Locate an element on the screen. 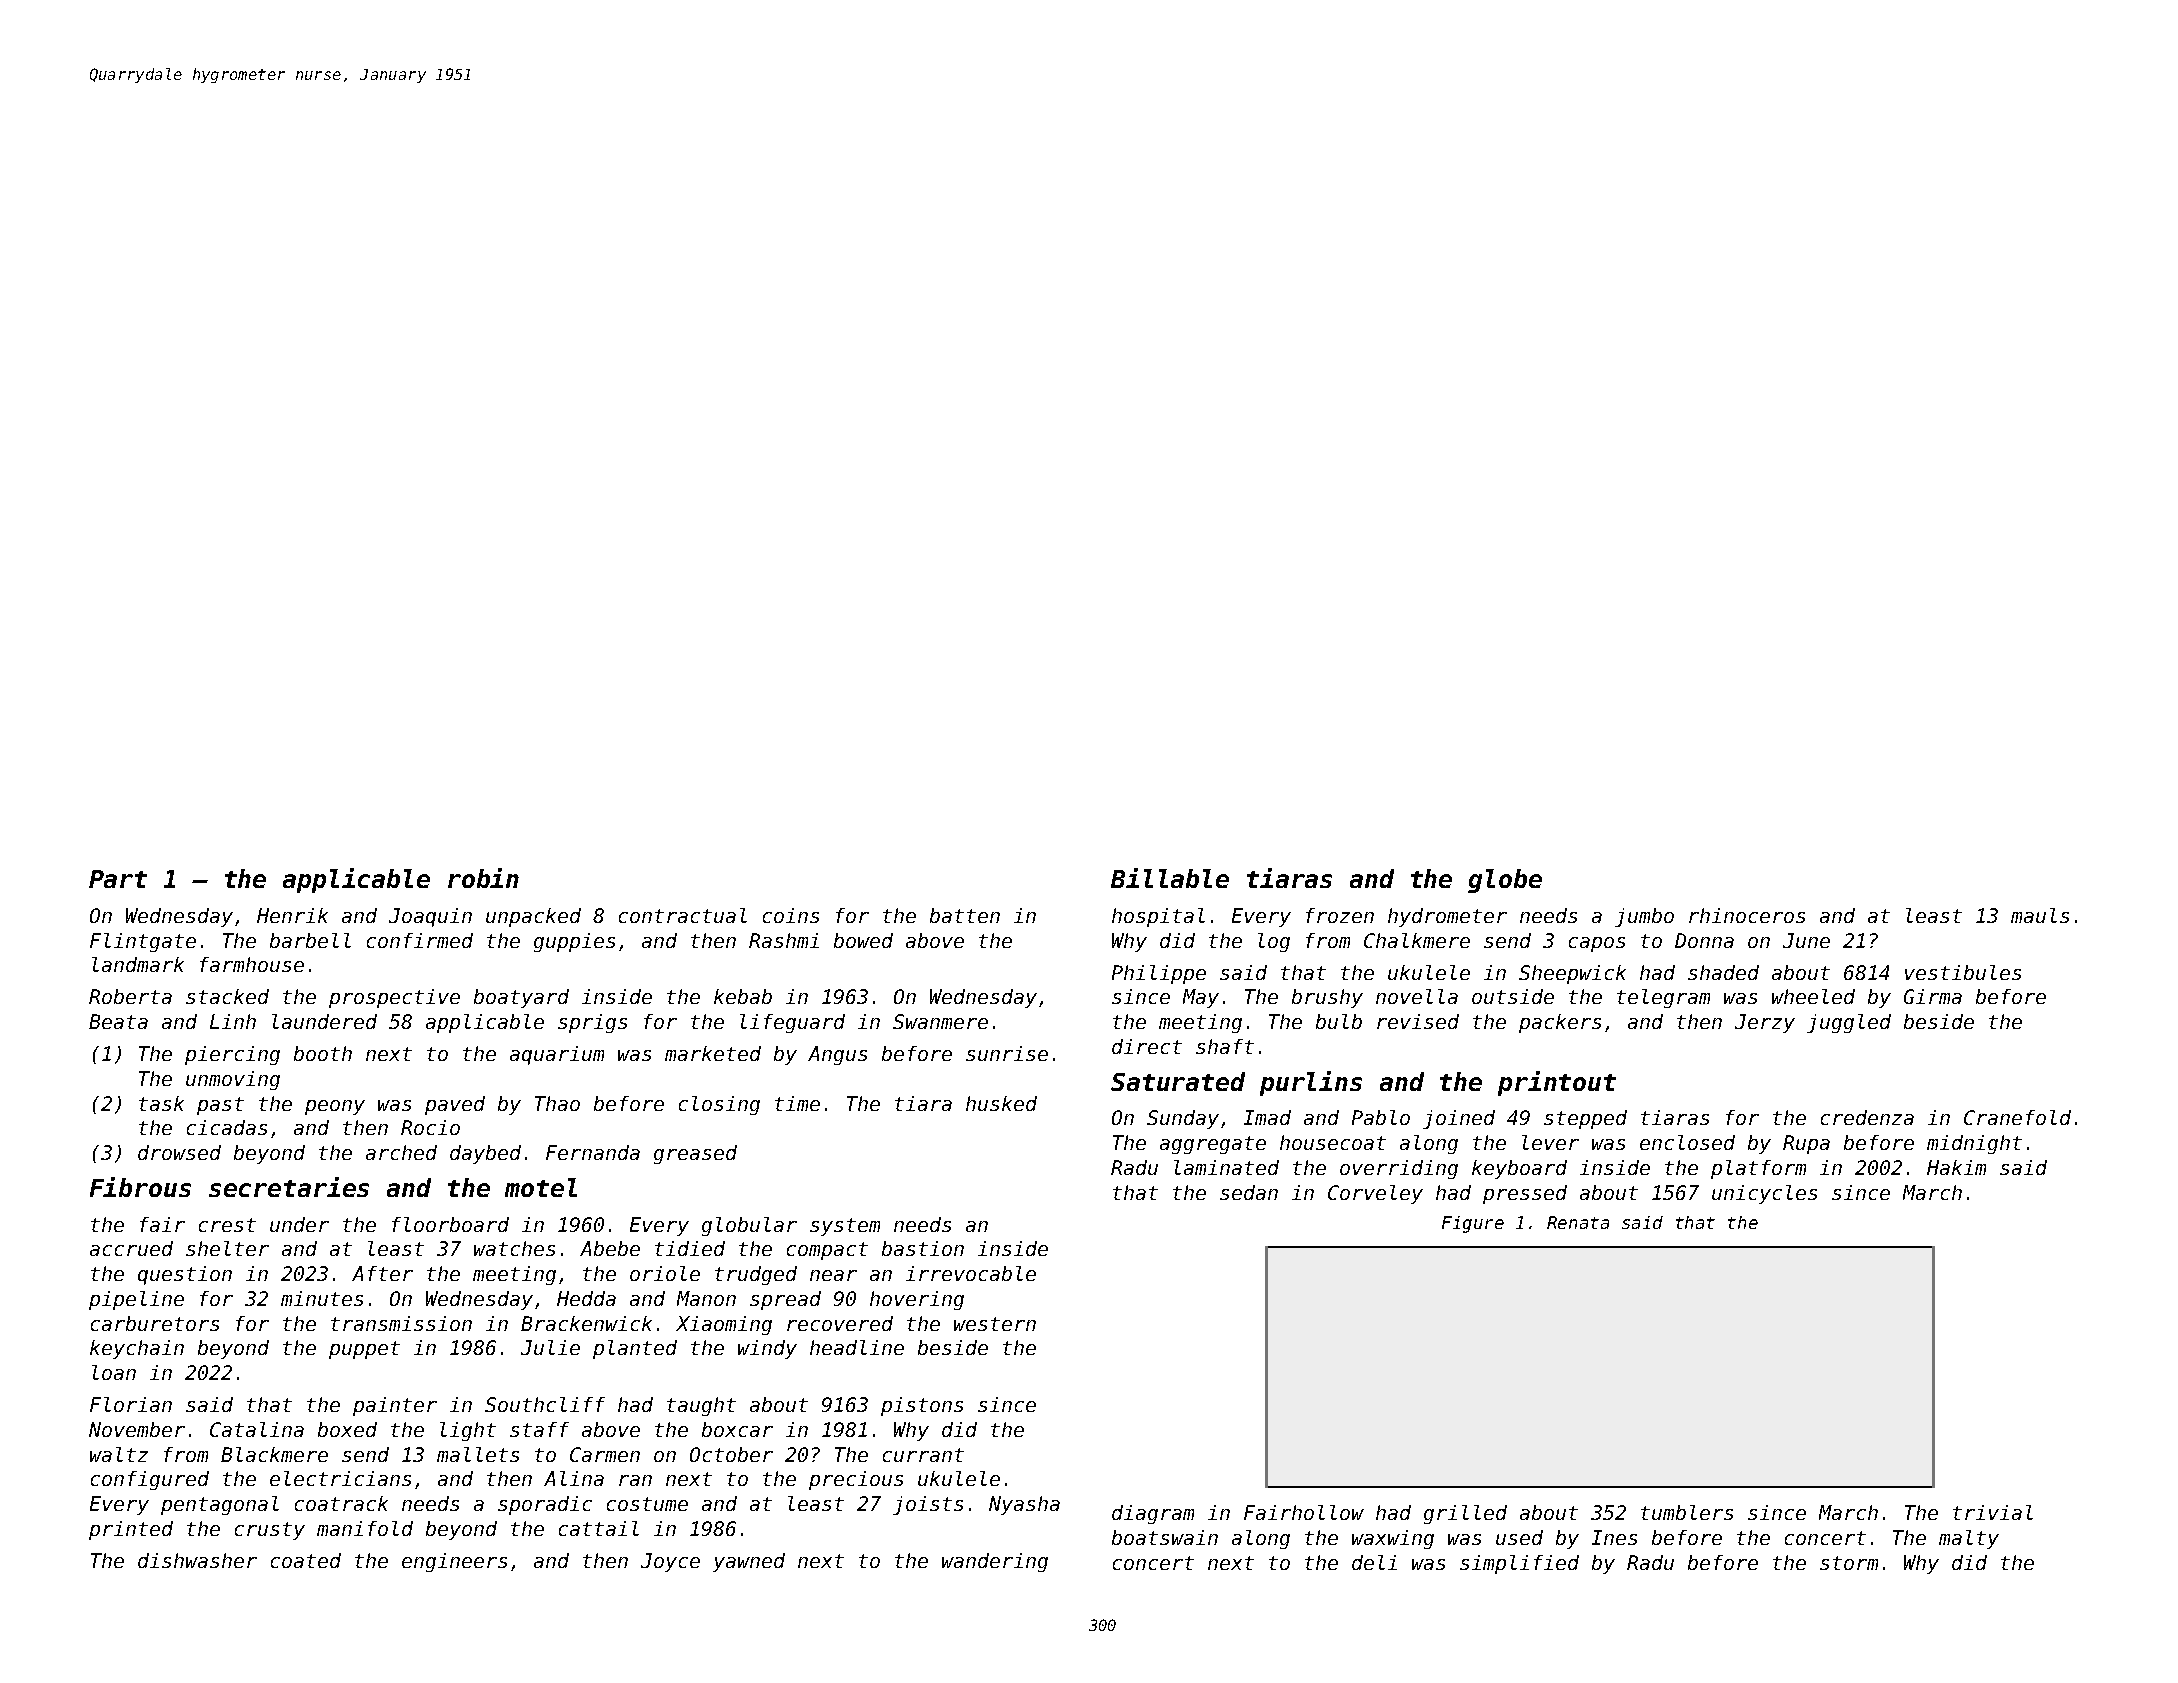 Image resolution: width=2178 pixels, height=1683 pixels. June is located at coordinates (1806, 940).
